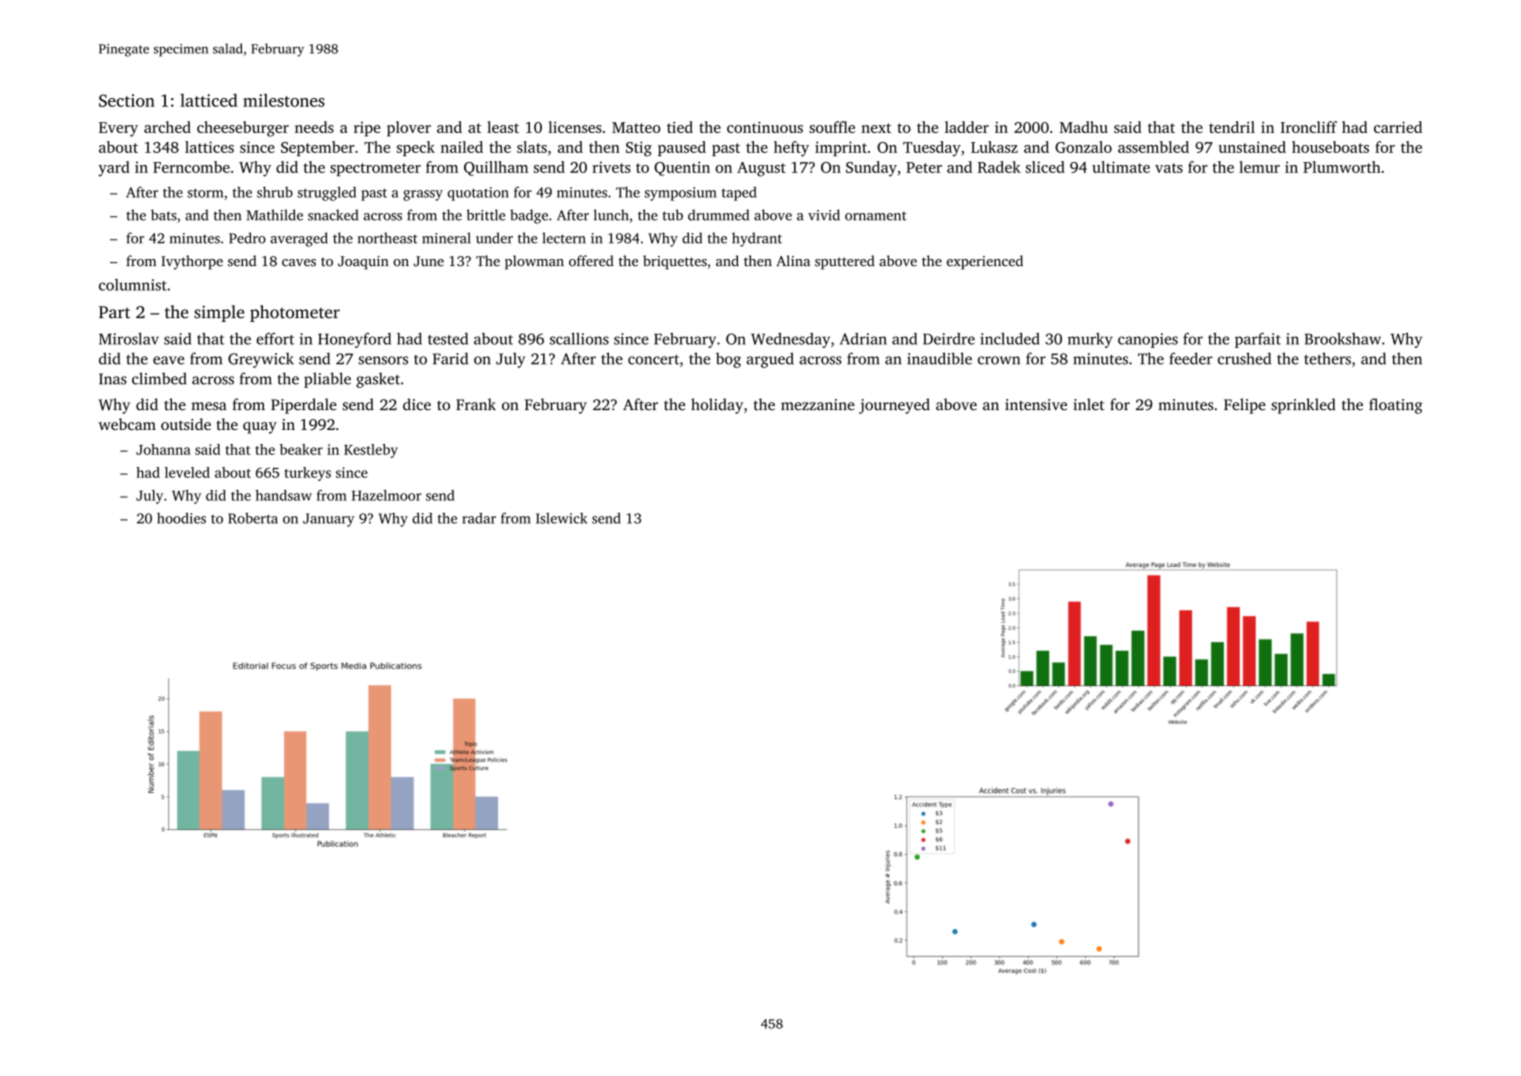 The width and height of the screenshot is (1521, 1076). Describe the element at coordinates (985, 262) in the screenshot. I see `experienced` at that location.
